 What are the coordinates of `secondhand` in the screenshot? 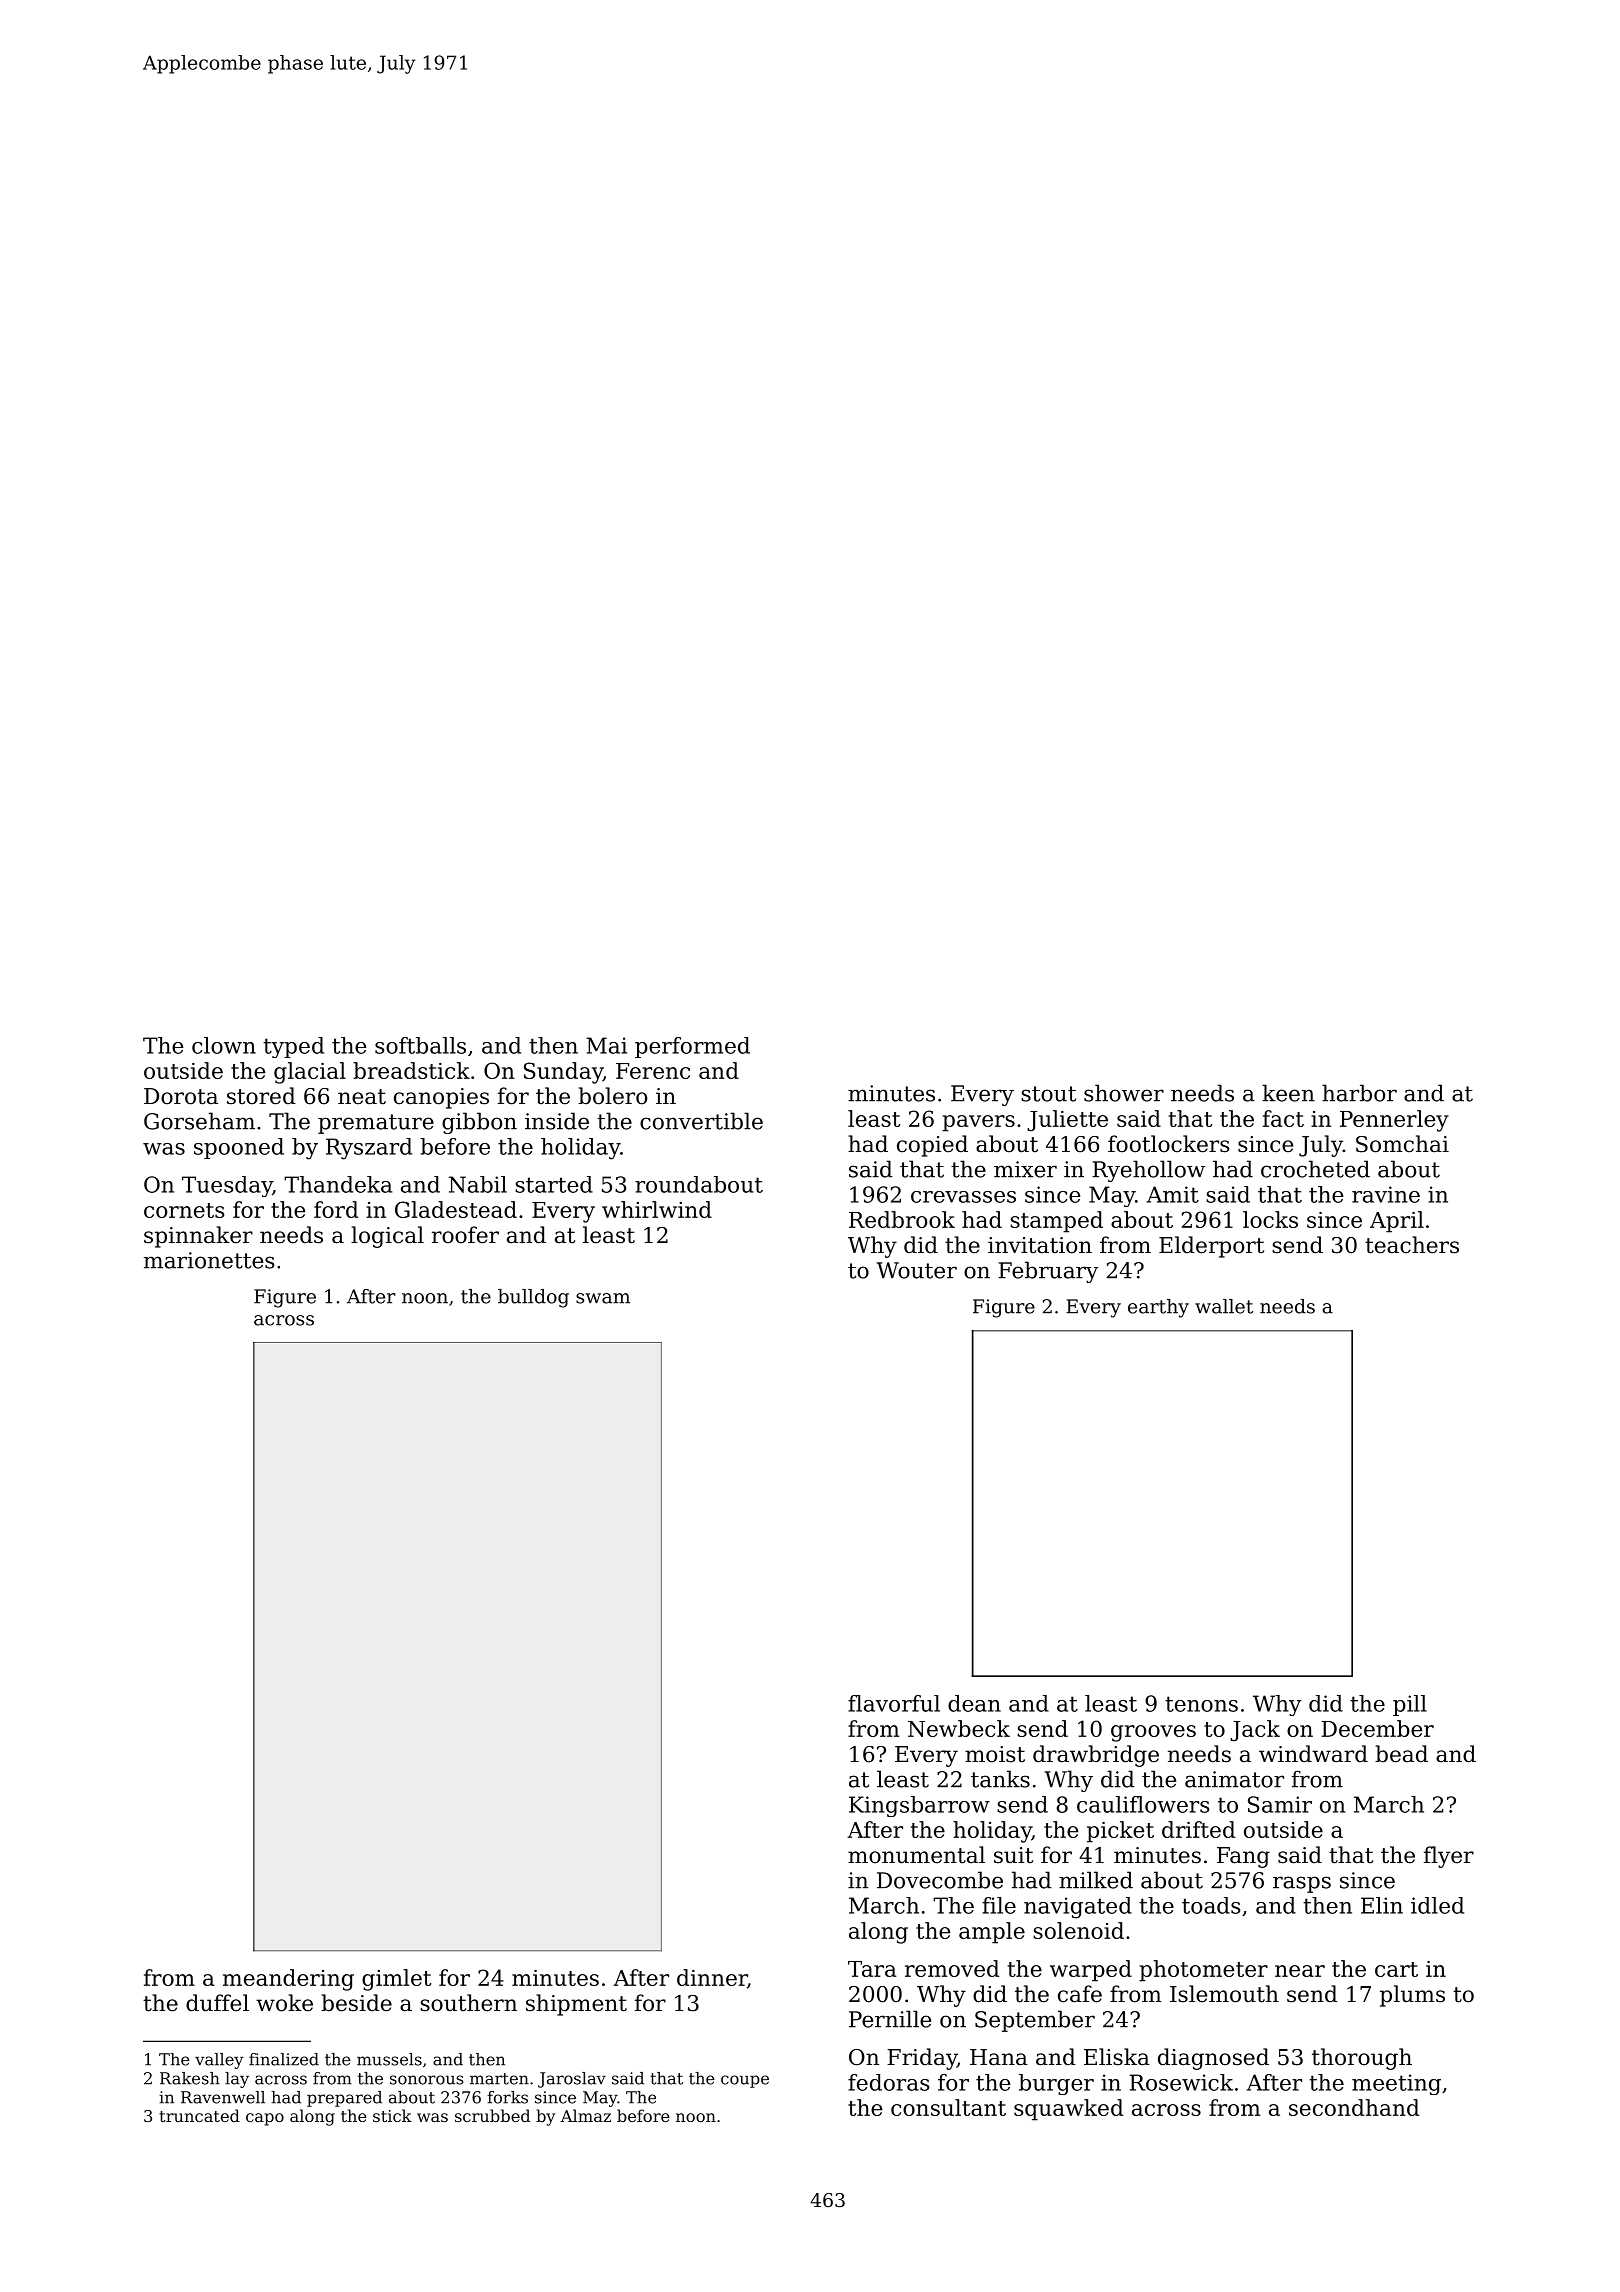 It's located at (1354, 2107).
